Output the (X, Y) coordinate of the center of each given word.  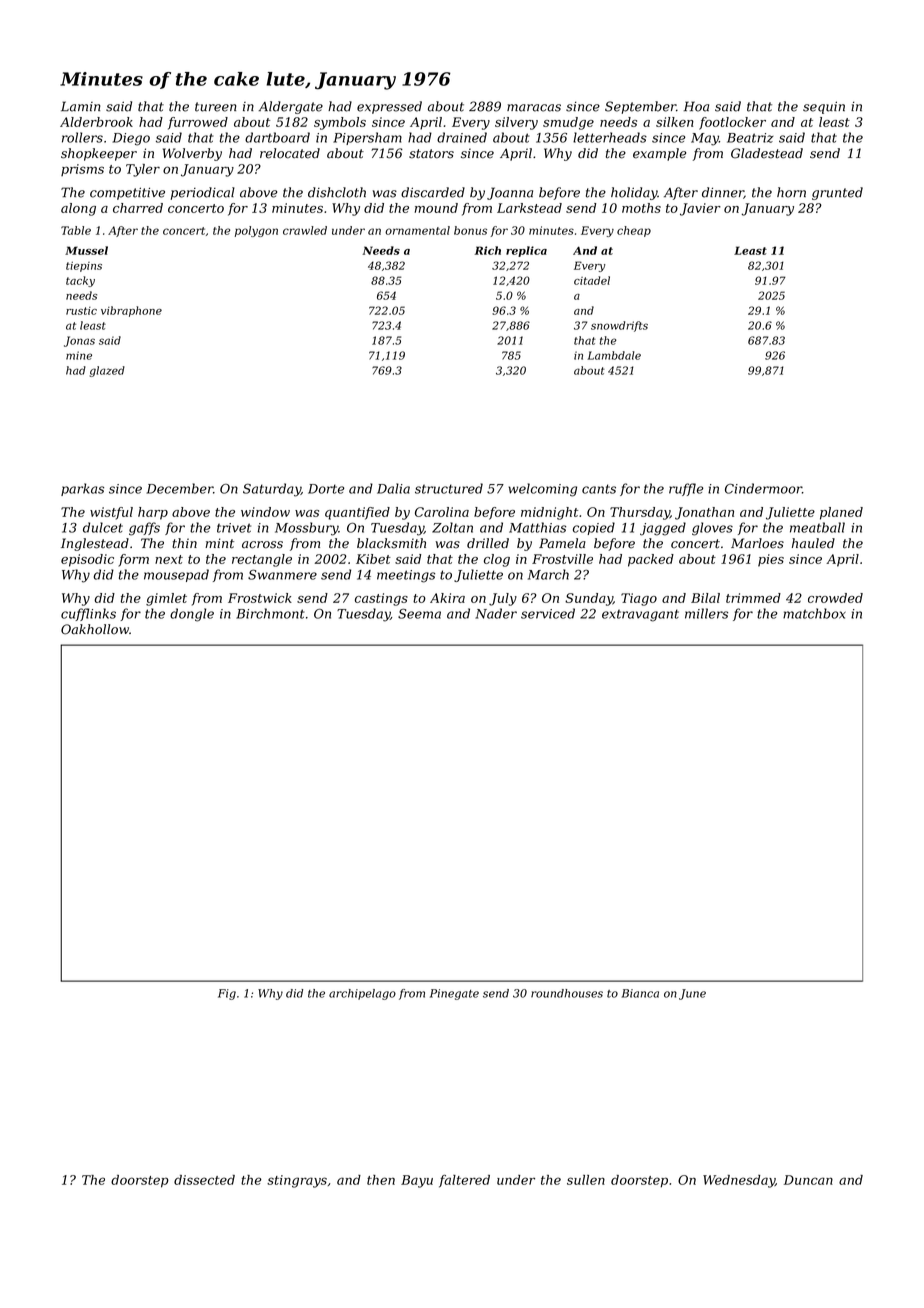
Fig (227, 994)
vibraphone (131, 311)
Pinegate (454, 994)
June (692, 994)
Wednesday (739, 1181)
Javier (700, 209)
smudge (568, 123)
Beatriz (750, 138)
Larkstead (529, 208)
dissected (204, 1180)
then (381, 1180)
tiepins (84, 267)
